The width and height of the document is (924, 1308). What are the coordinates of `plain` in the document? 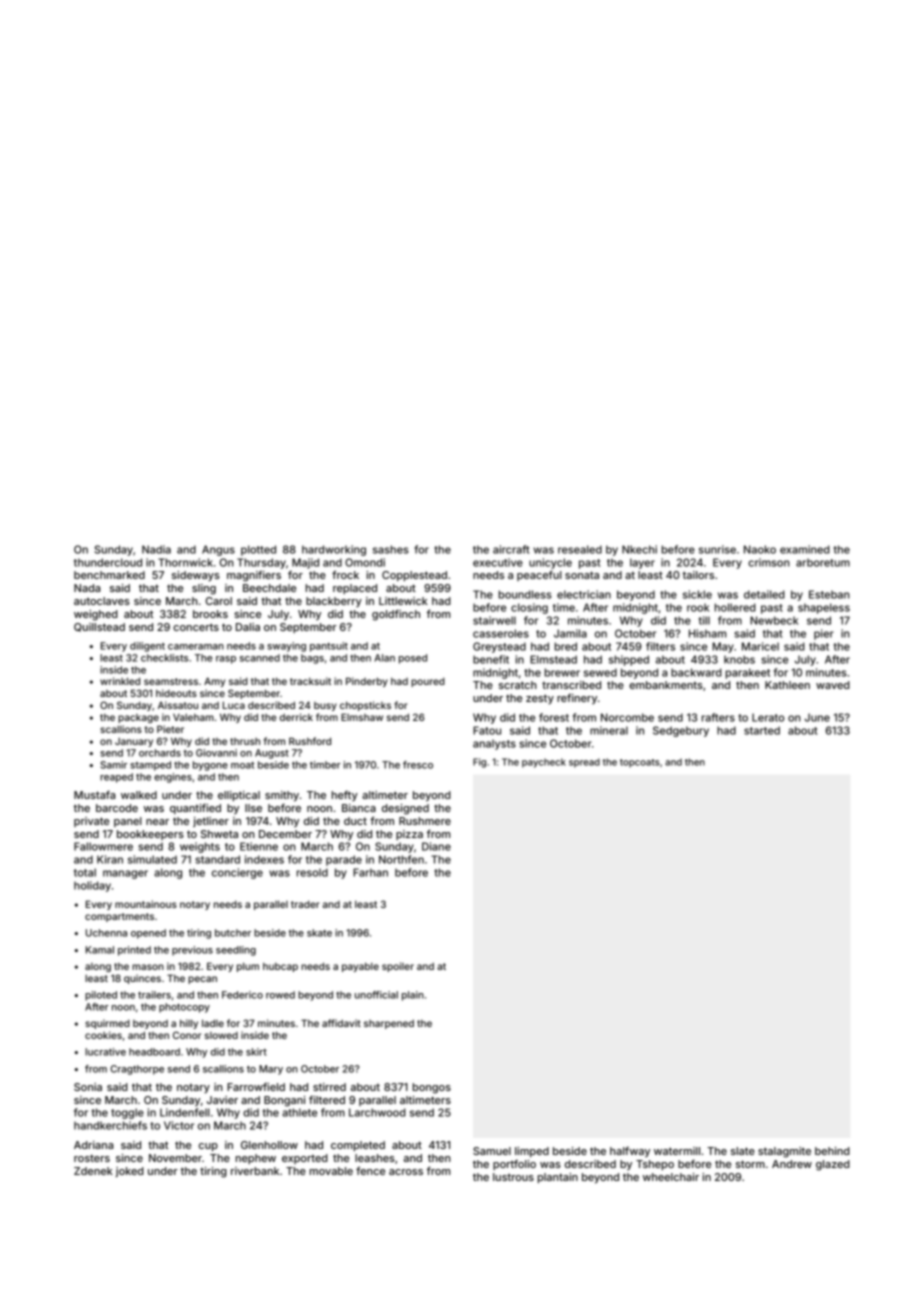 It's located at (413, 996).
